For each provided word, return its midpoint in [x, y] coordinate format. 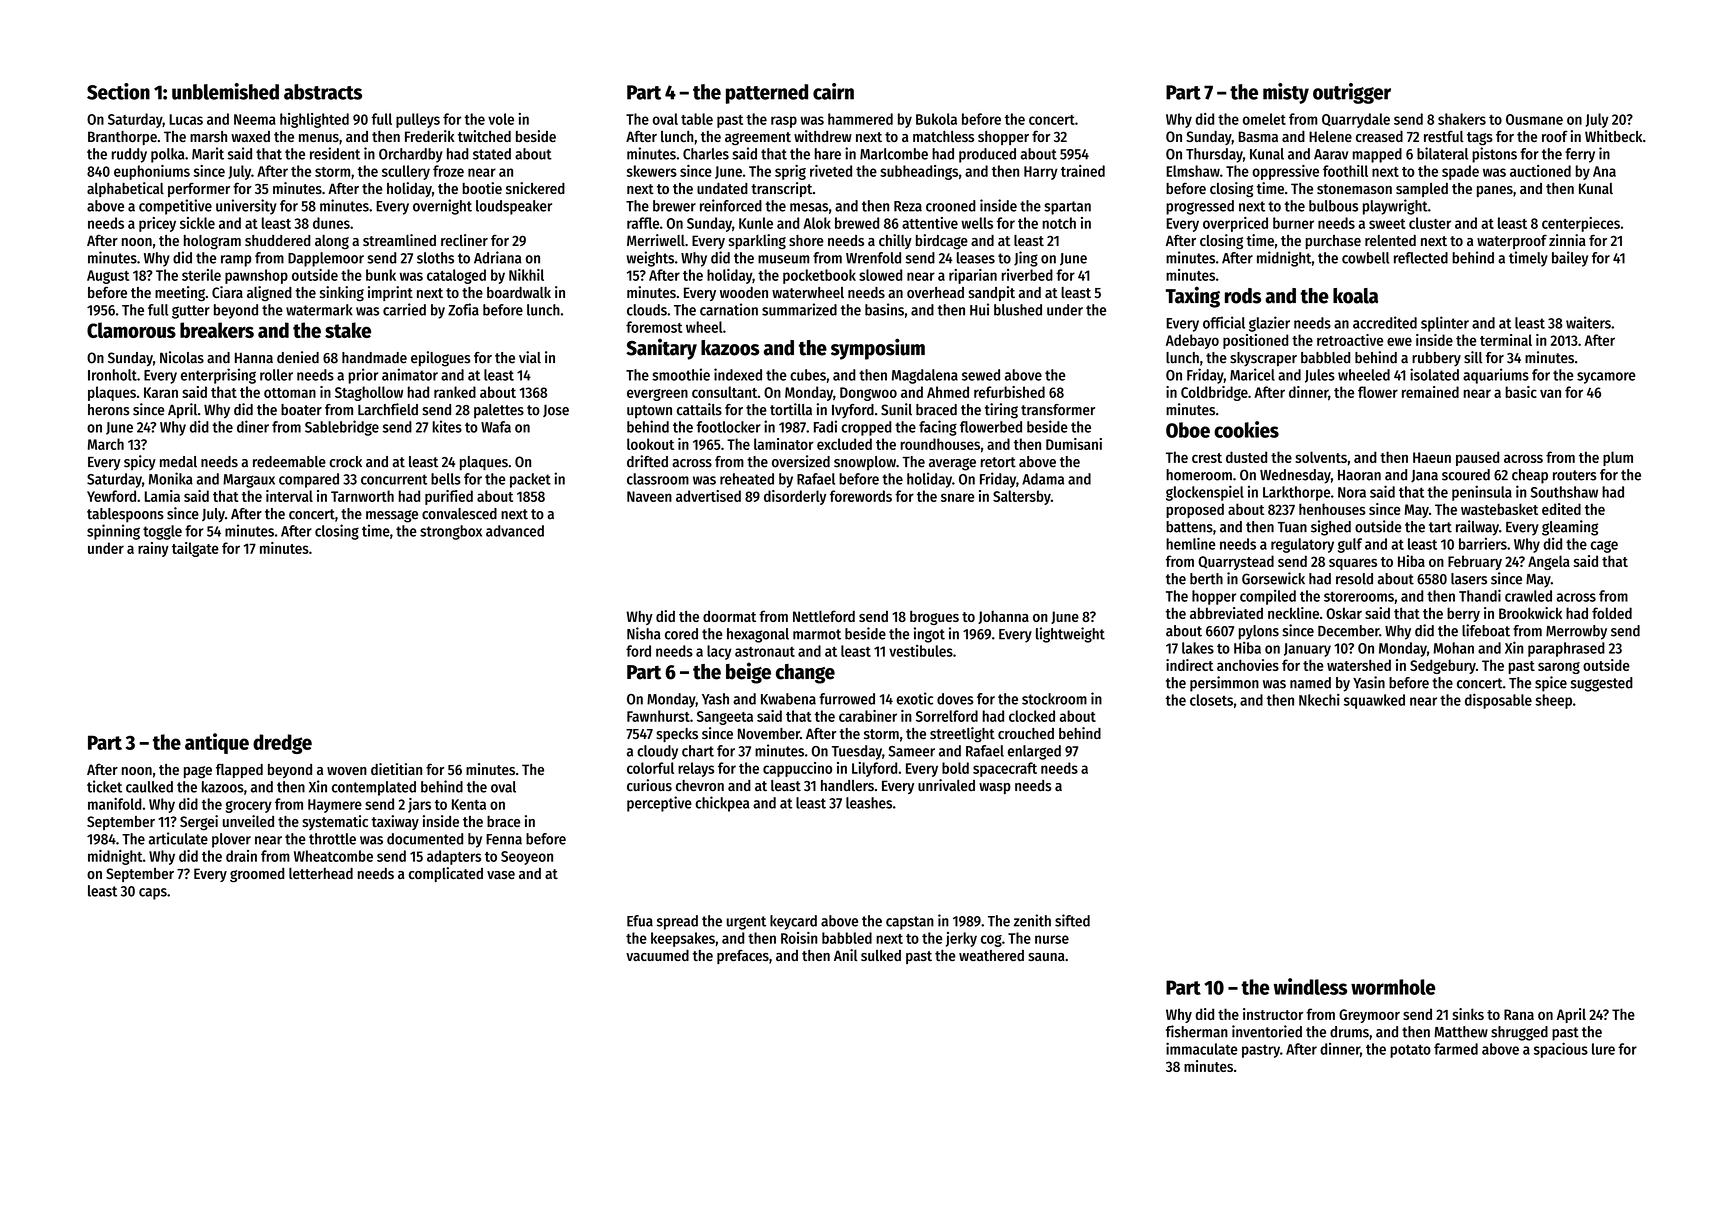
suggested [1602, 684]
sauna [1046, 957]
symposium [878, 349]
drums [1349, 1032]
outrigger [1352, 93]
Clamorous [131, 330]
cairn [833, 91]
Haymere [335, 806]
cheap [1530, 476]
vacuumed [657, 955]
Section [118, 91]
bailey [1570, 259]
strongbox [451, 532]
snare [958, 497]
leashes [869, 803]
